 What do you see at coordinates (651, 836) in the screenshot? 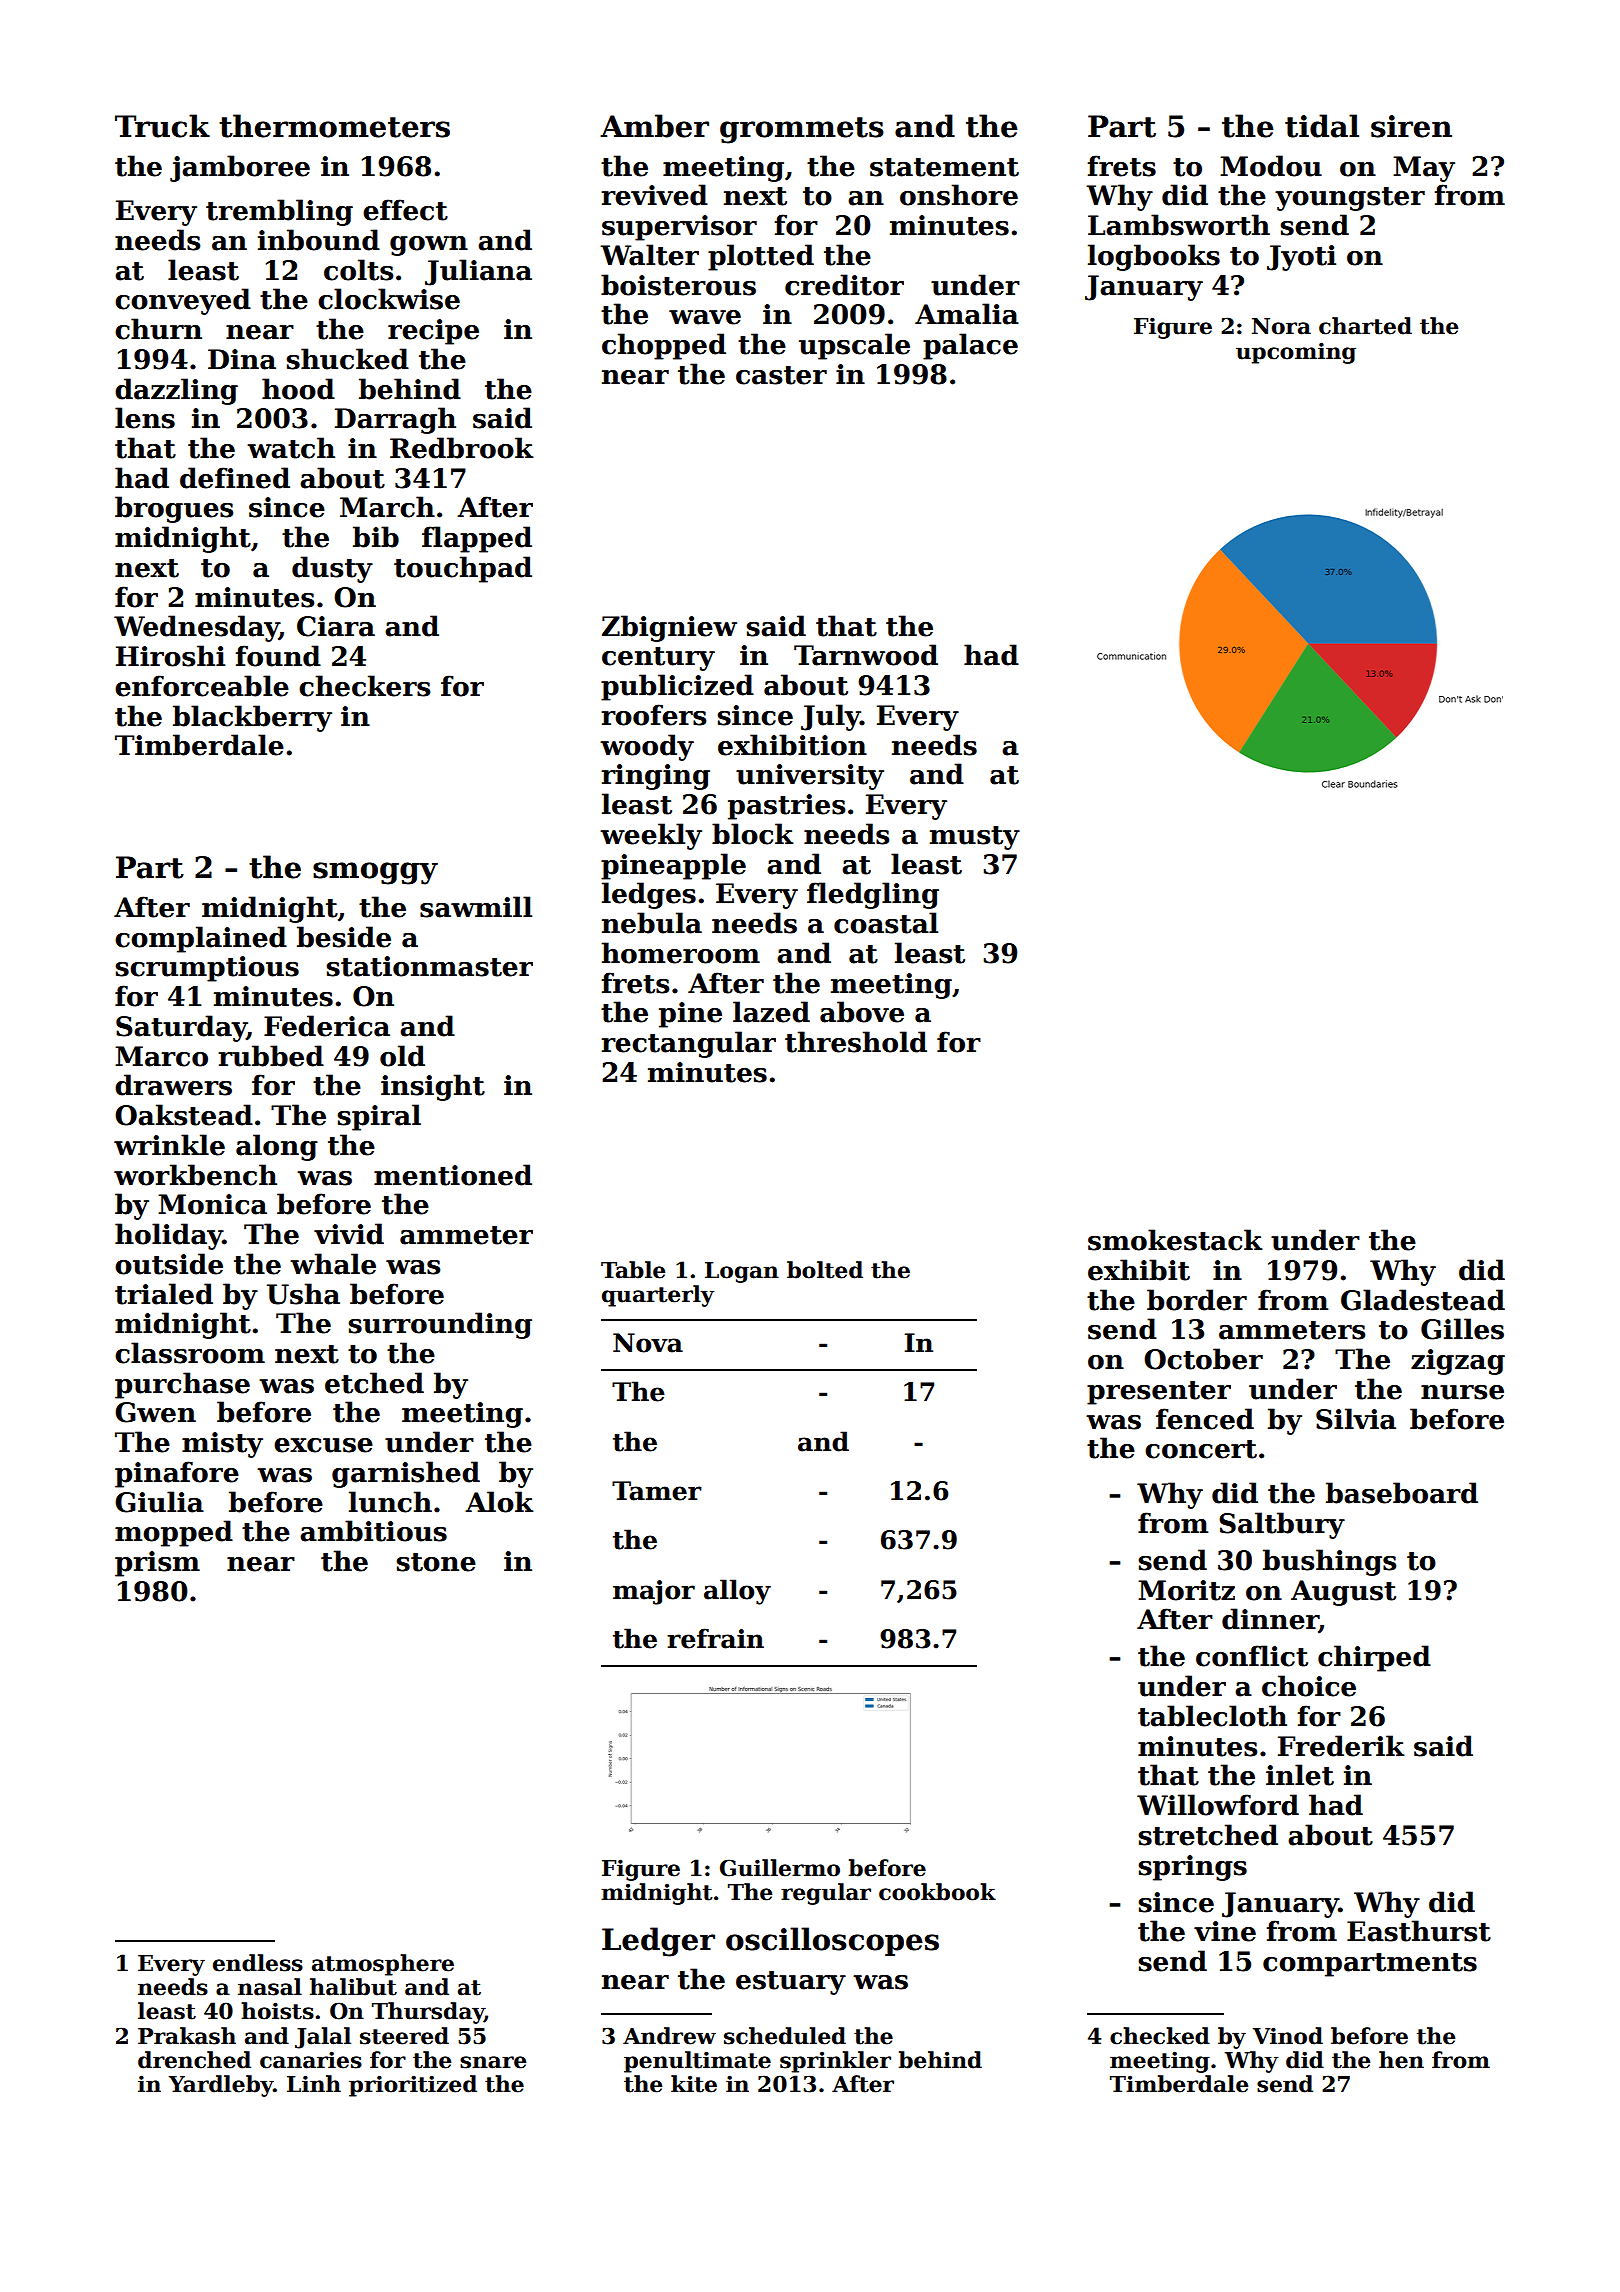
I see `weekly` at bounding box center [651, 836].
